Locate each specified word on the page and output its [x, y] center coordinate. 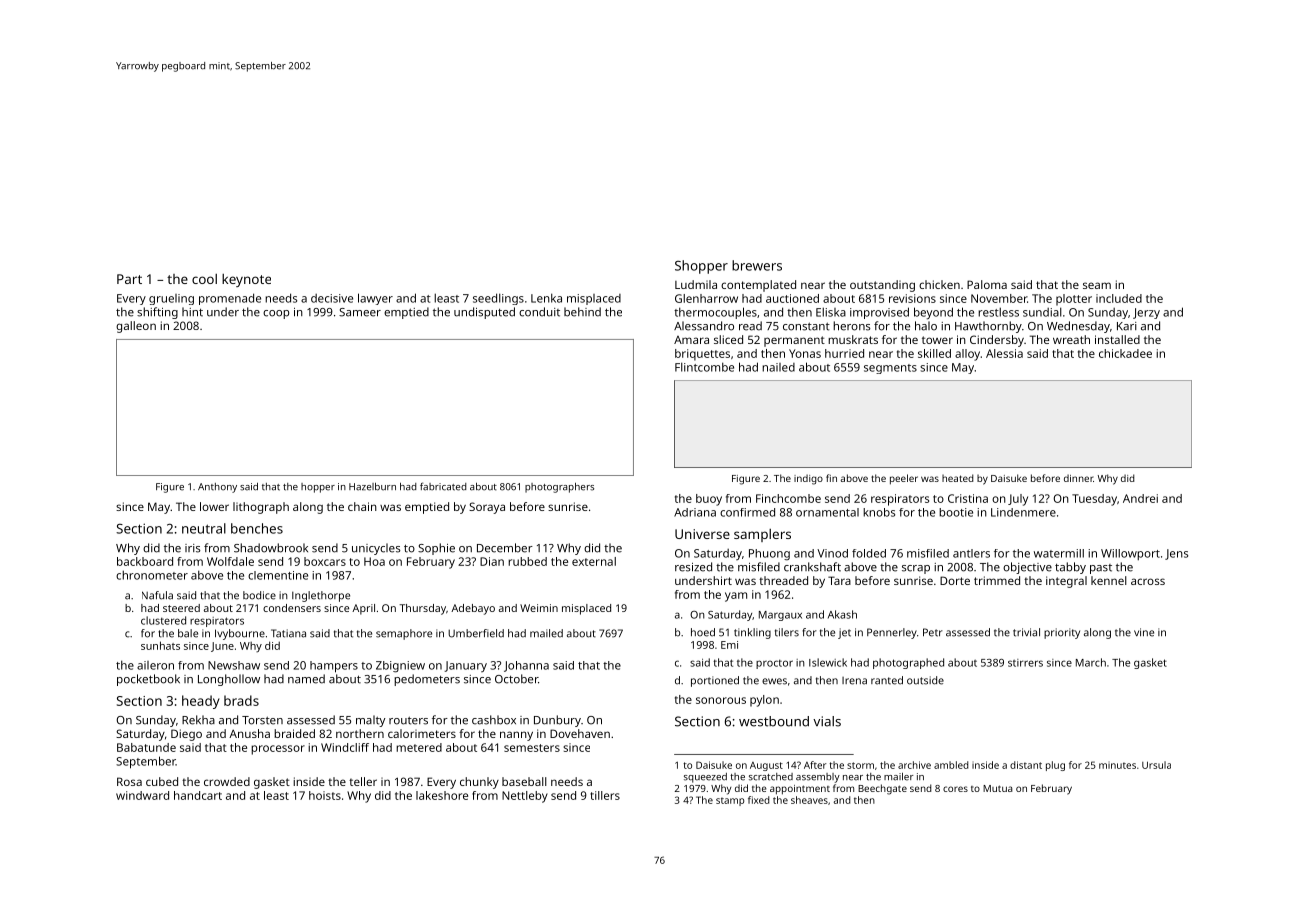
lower [214, 506]
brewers [757, 265]
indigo [808, 479]
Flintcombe [704, 367]
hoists [325, 795]
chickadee [1125, 353]
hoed [703, 632]
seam [1097, 285]
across [1148, 581]
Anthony [217, 488]
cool [204, 279]
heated [958, 478]
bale [188, 633]
